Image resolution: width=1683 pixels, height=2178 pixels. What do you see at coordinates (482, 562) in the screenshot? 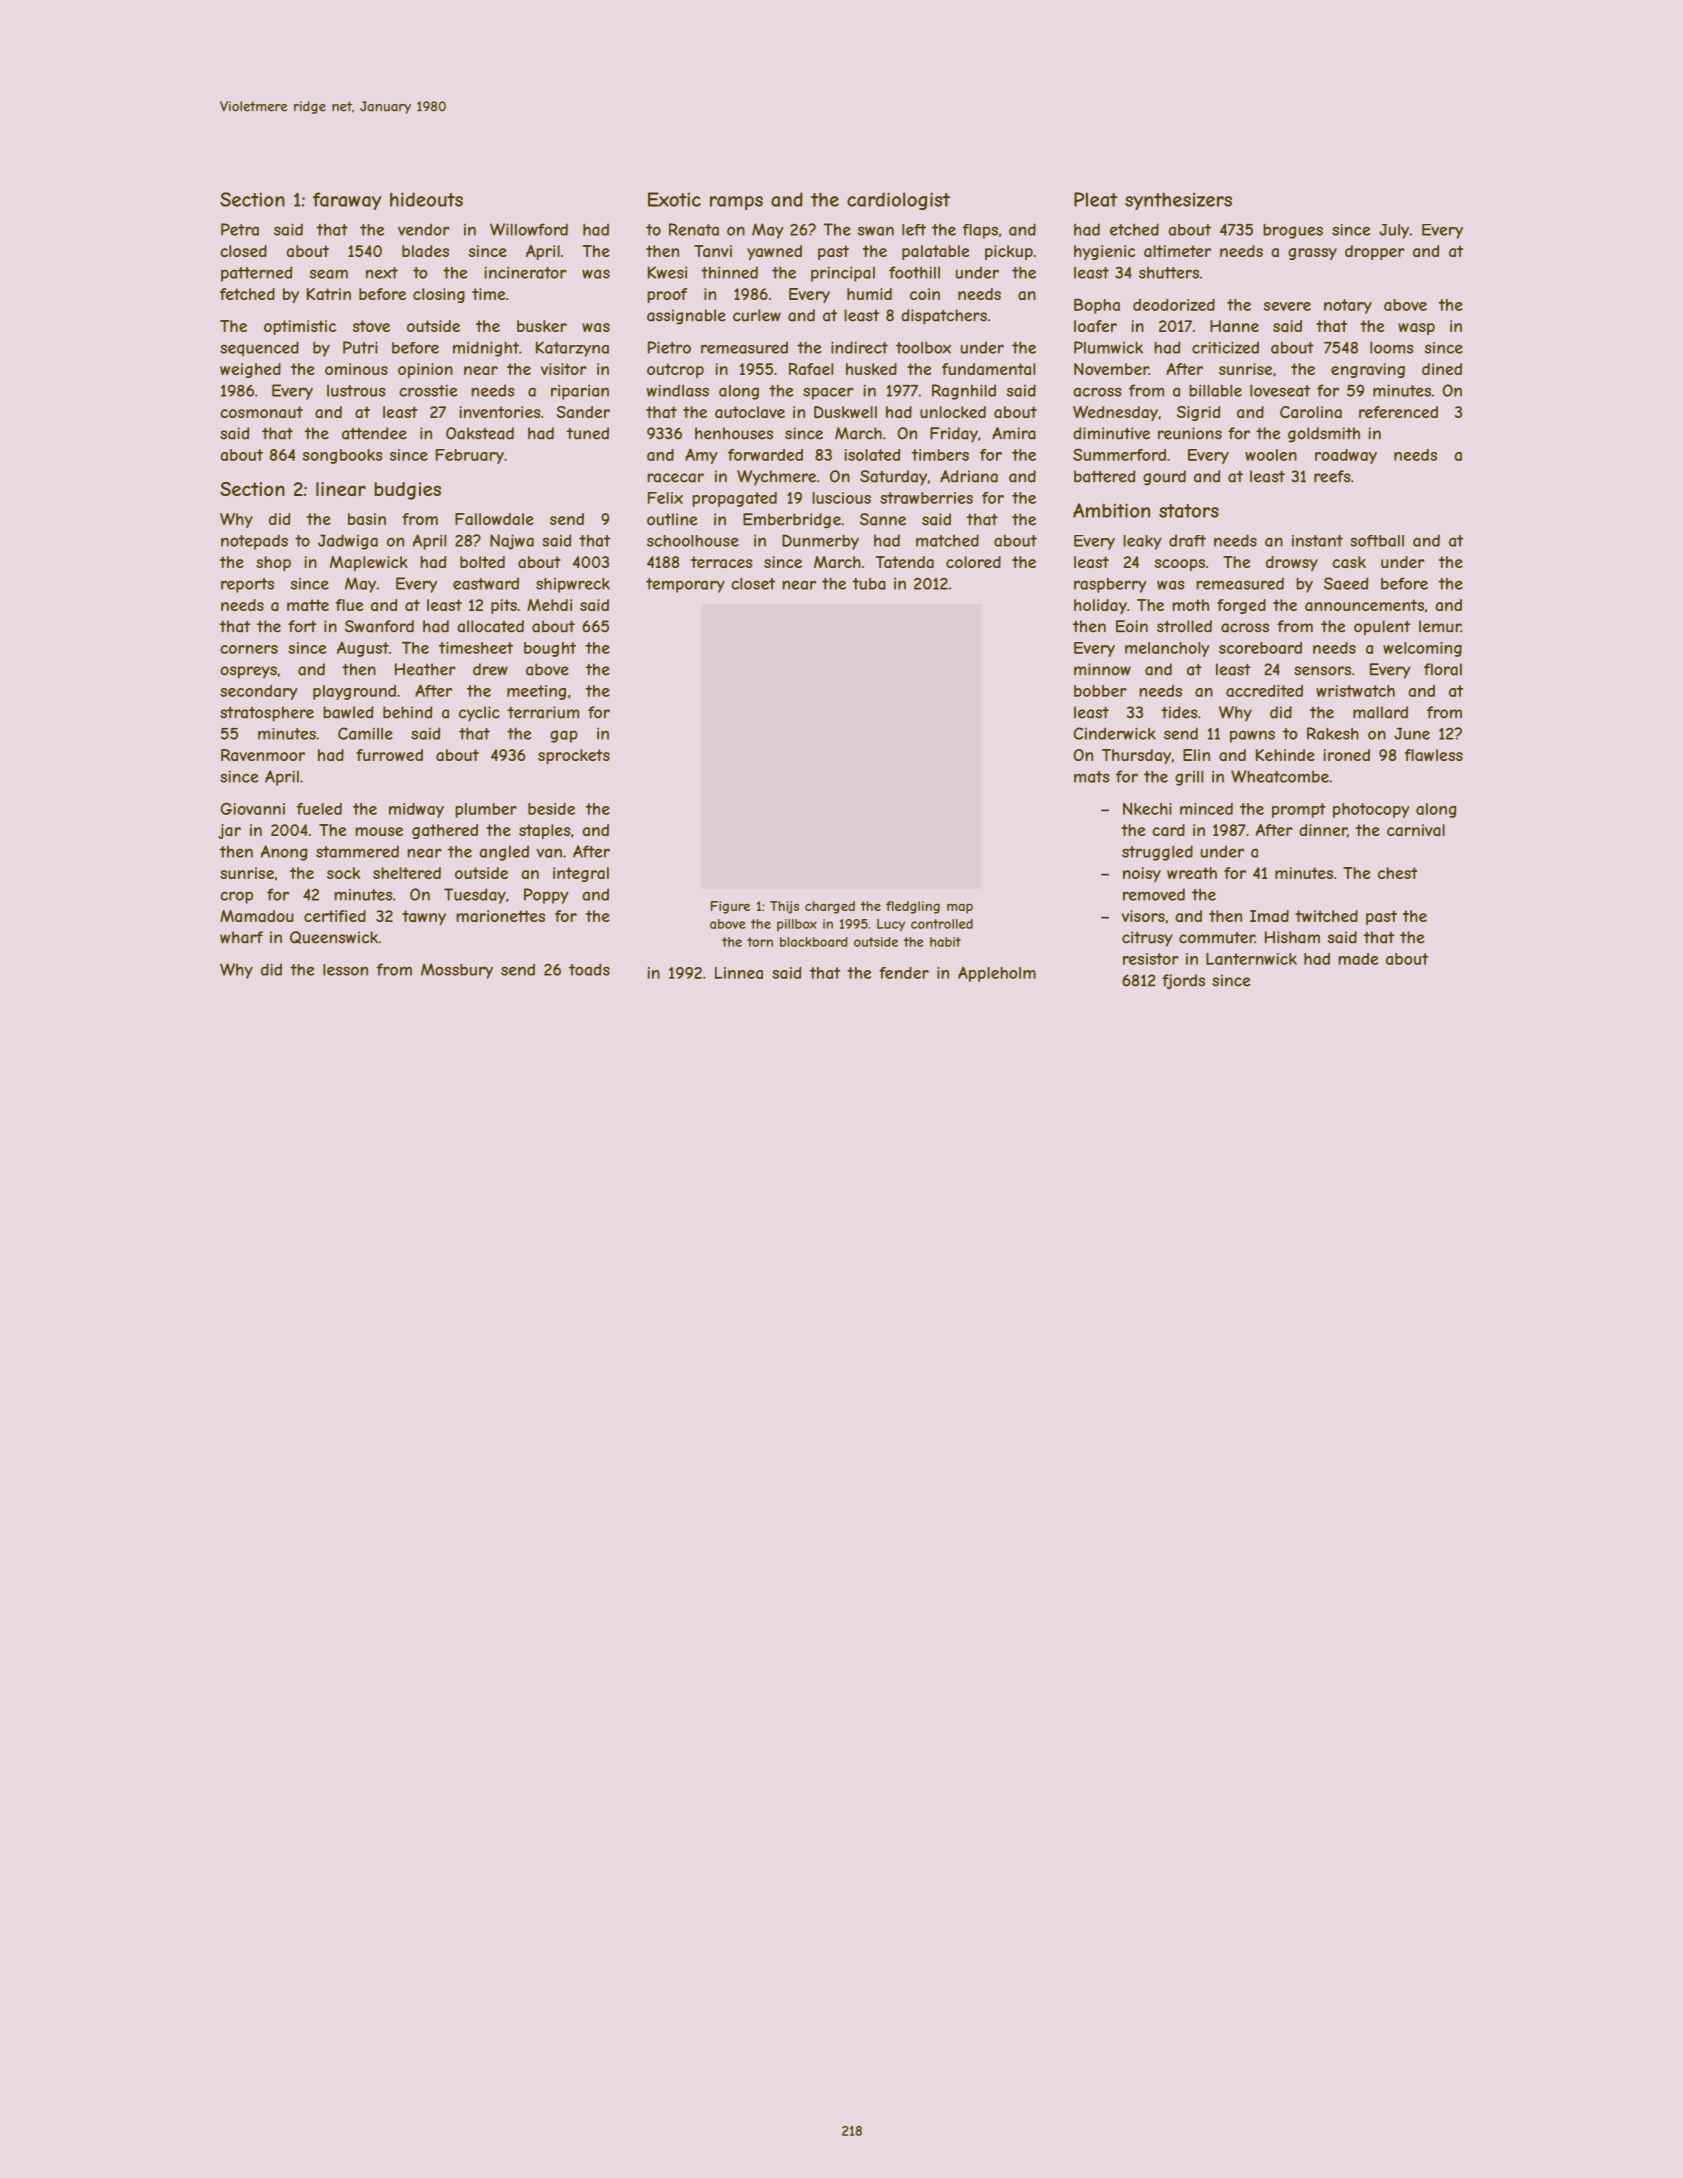
I see `bolted` at bounding box center [482, 562].
